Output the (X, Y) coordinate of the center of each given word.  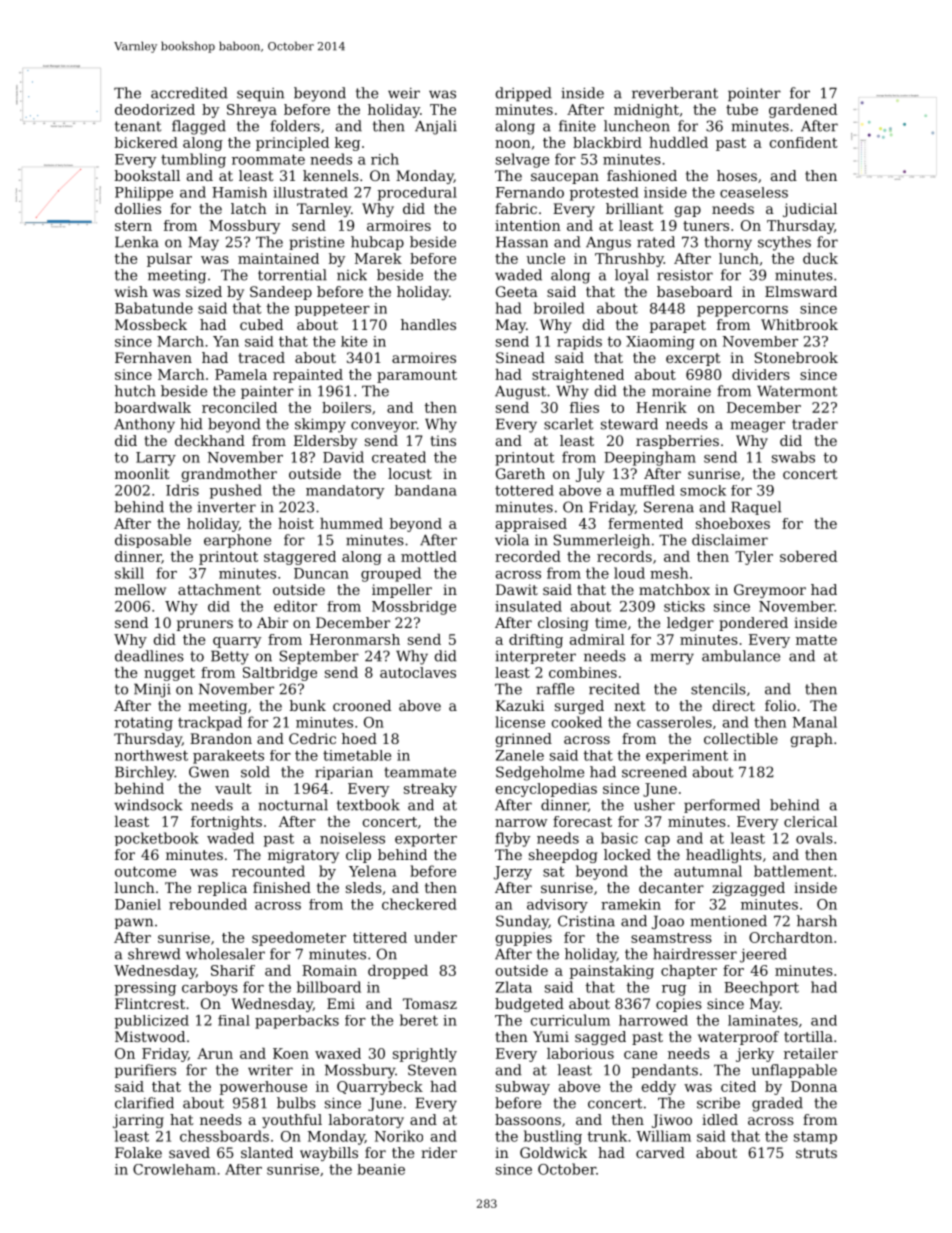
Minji (152, 690)
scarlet (568, 424)
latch (249, 208)
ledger (690, 624)
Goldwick (553, 1152)
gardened (803, 111)
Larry (156, 459)
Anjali (436, 127)
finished (282, 887)
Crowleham (174, 1169)
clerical (810, 821)
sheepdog (563, 856)
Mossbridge (414, 608)
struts (816, 1153)
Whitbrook (799, 324)
